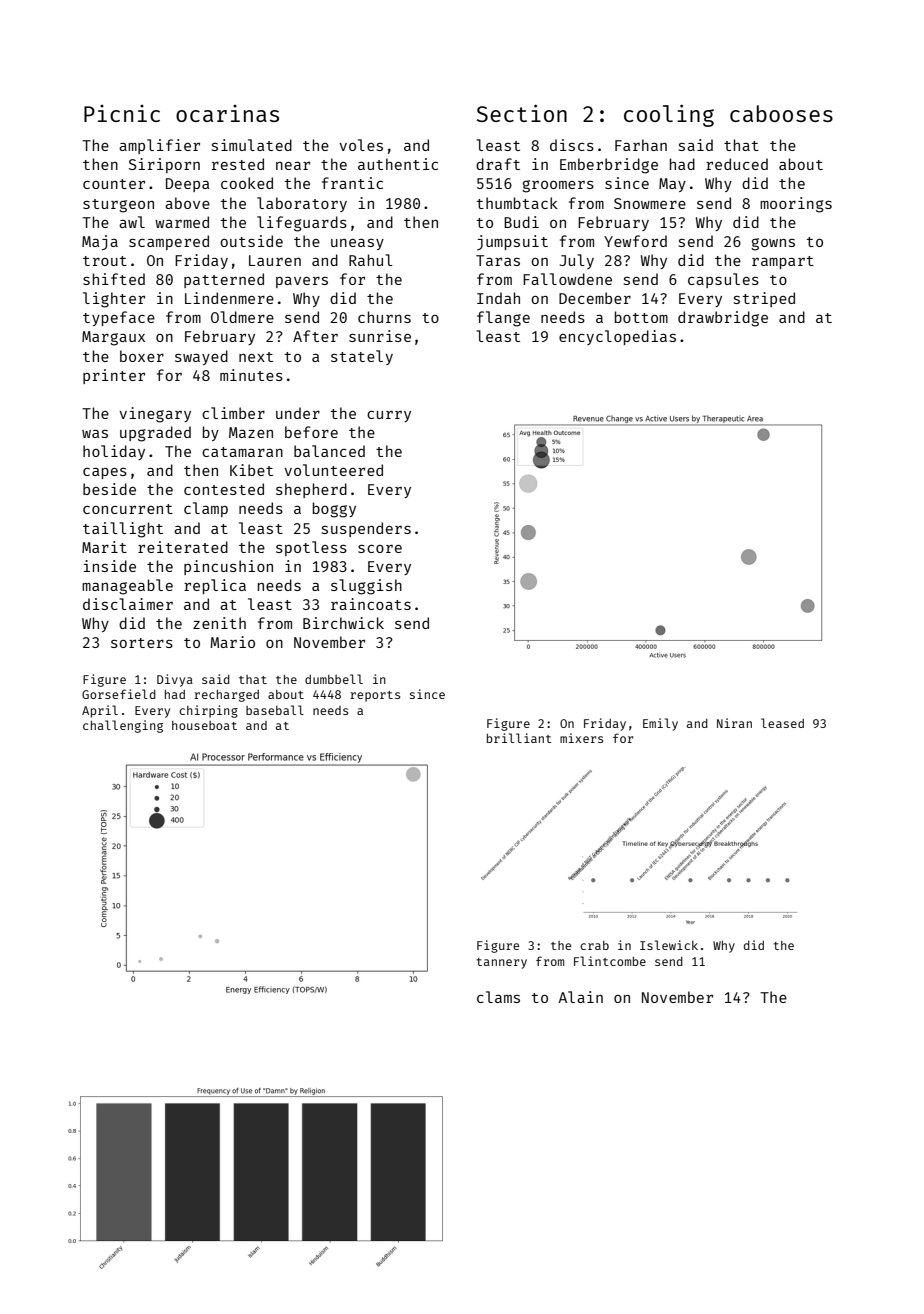  Describe the element at coordinates (95, 434) in the page. I see `was` at that location.
